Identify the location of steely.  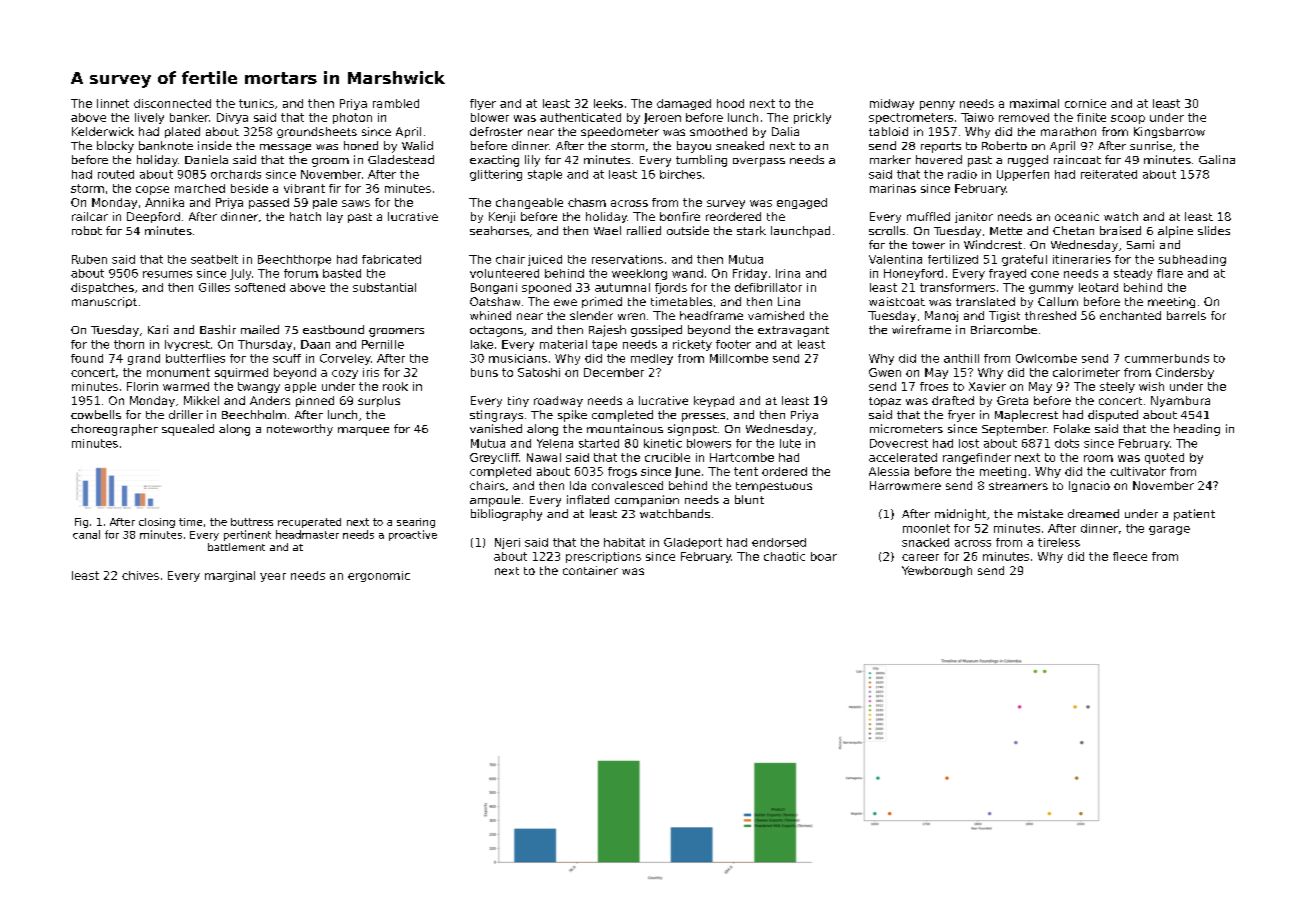
(1117, 387).
